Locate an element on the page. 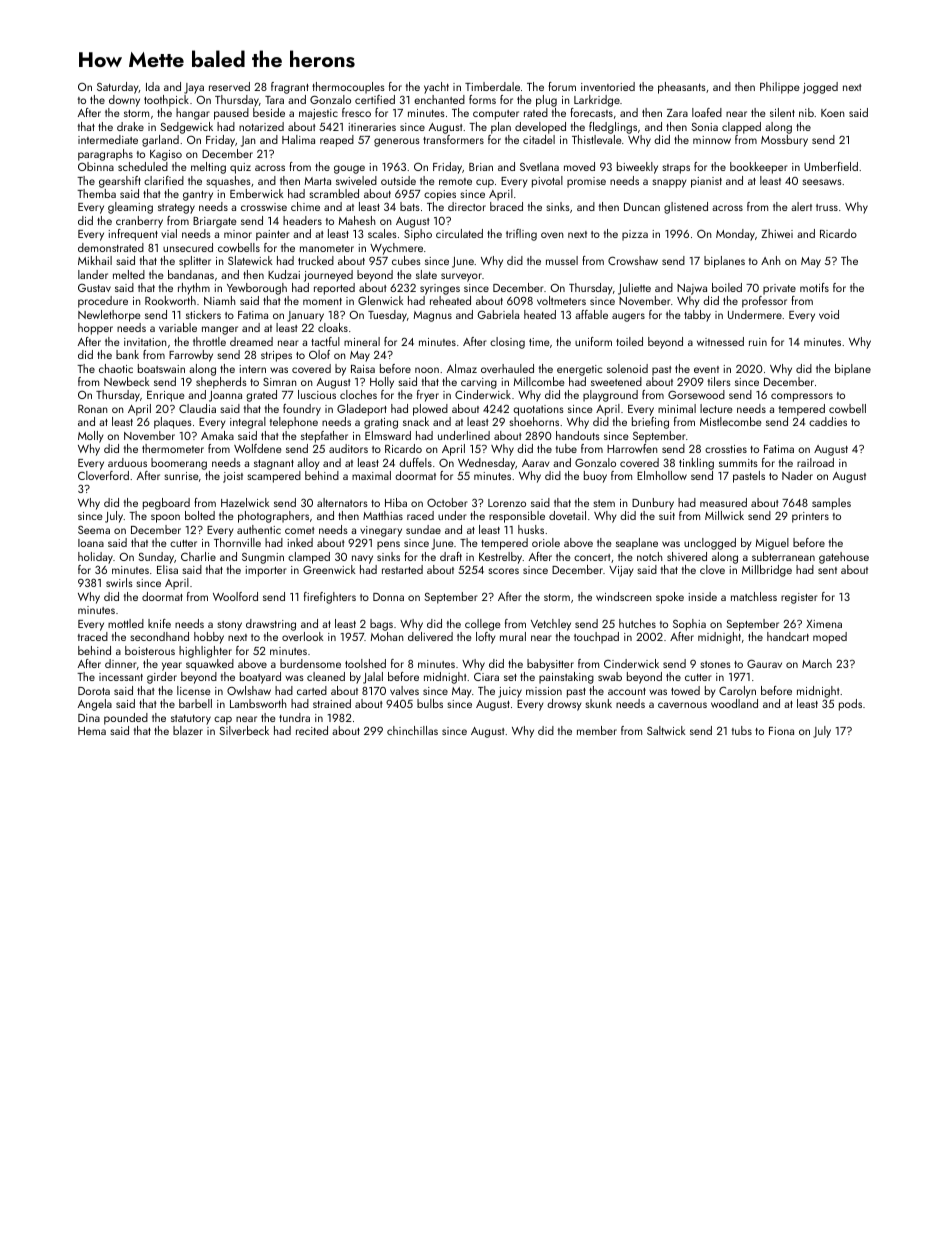 The image size is (952, 1233). draft is located at coordinates (451, 556).
